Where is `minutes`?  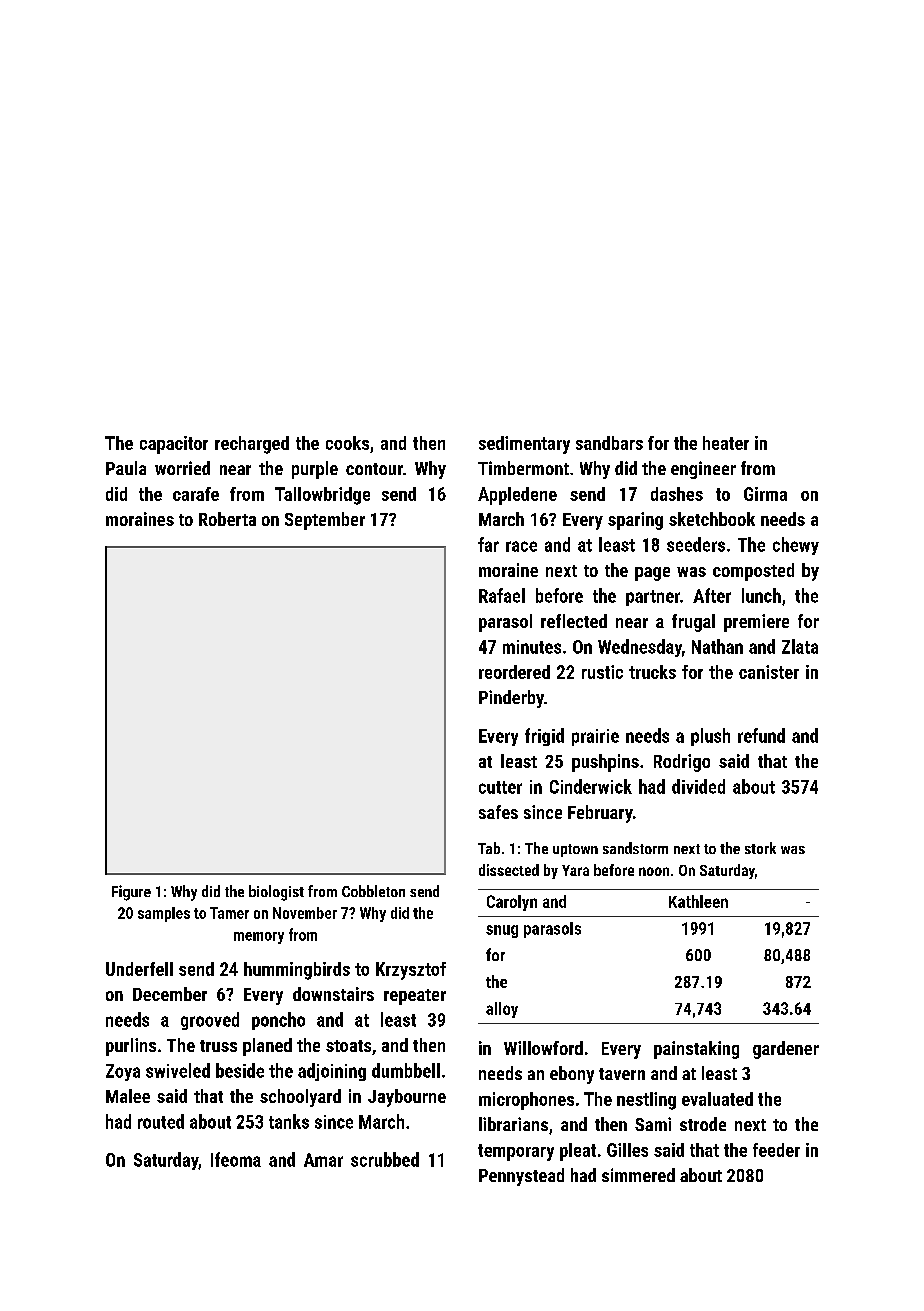
minutes is located at coordinates (532, 647).
